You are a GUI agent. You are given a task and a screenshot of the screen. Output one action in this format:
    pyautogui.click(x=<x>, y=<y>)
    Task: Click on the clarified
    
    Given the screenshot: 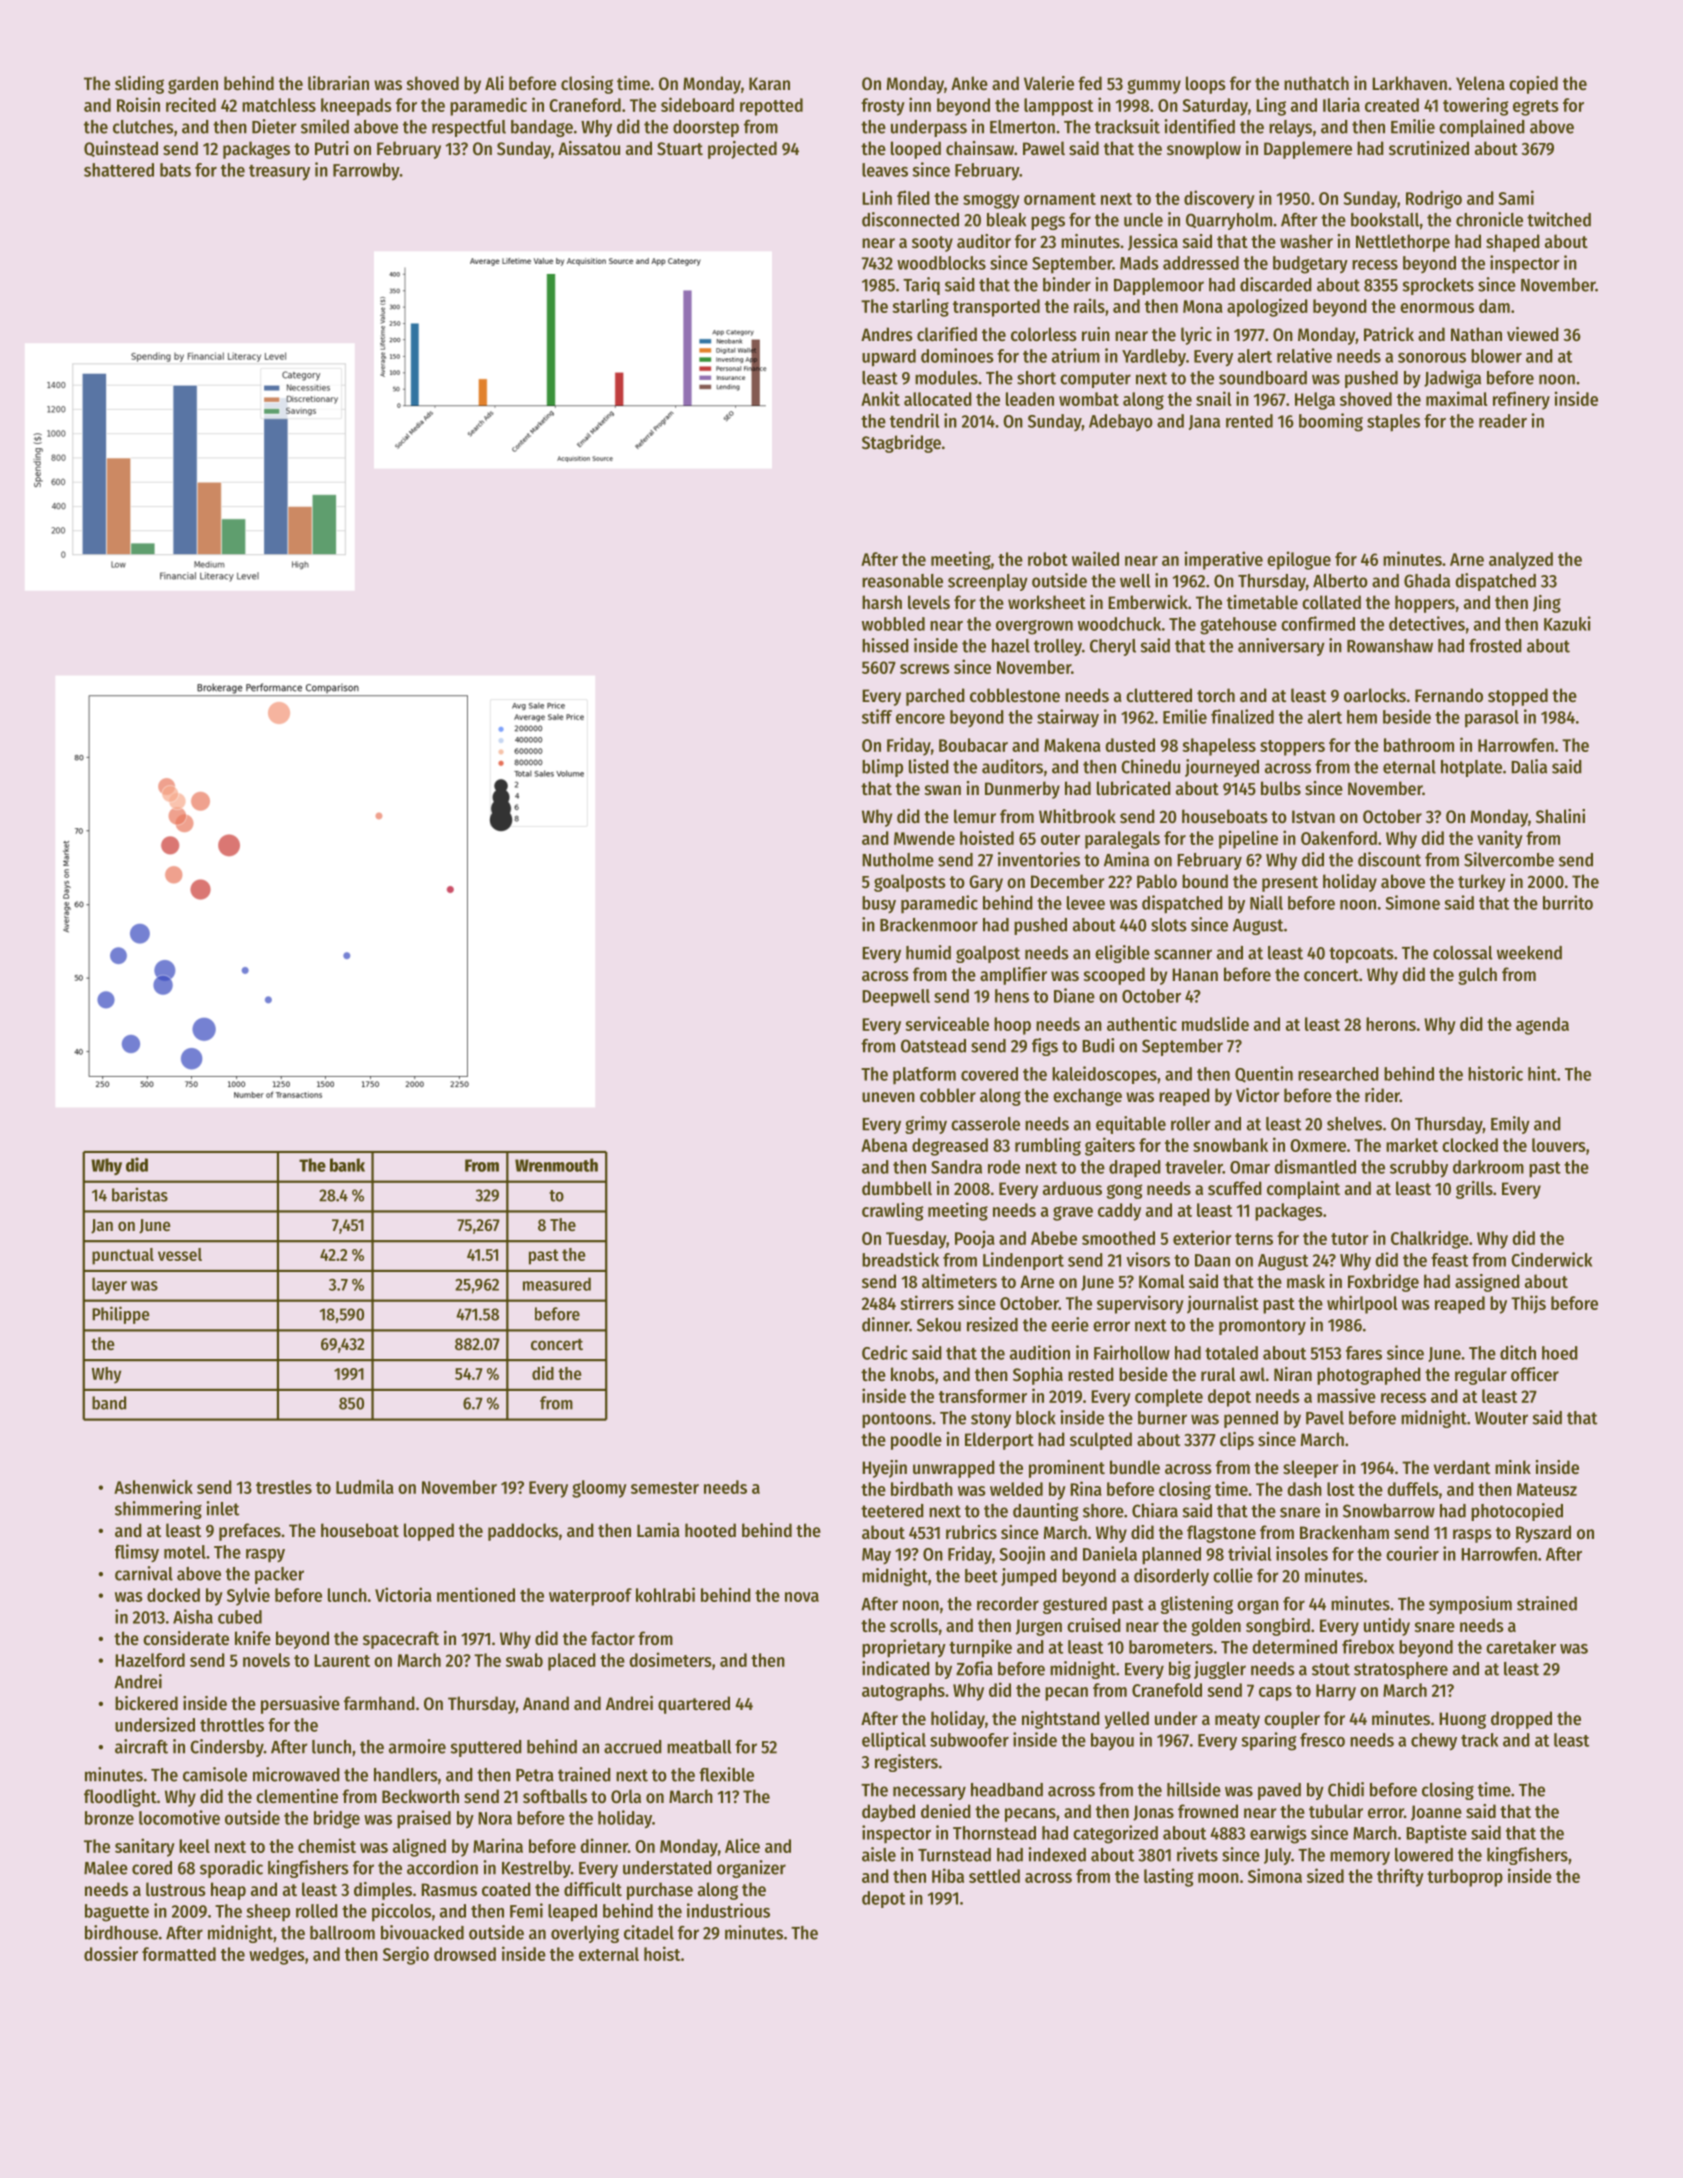 What is the action you would take?
    pyautogui.click(x=947, y=334)
